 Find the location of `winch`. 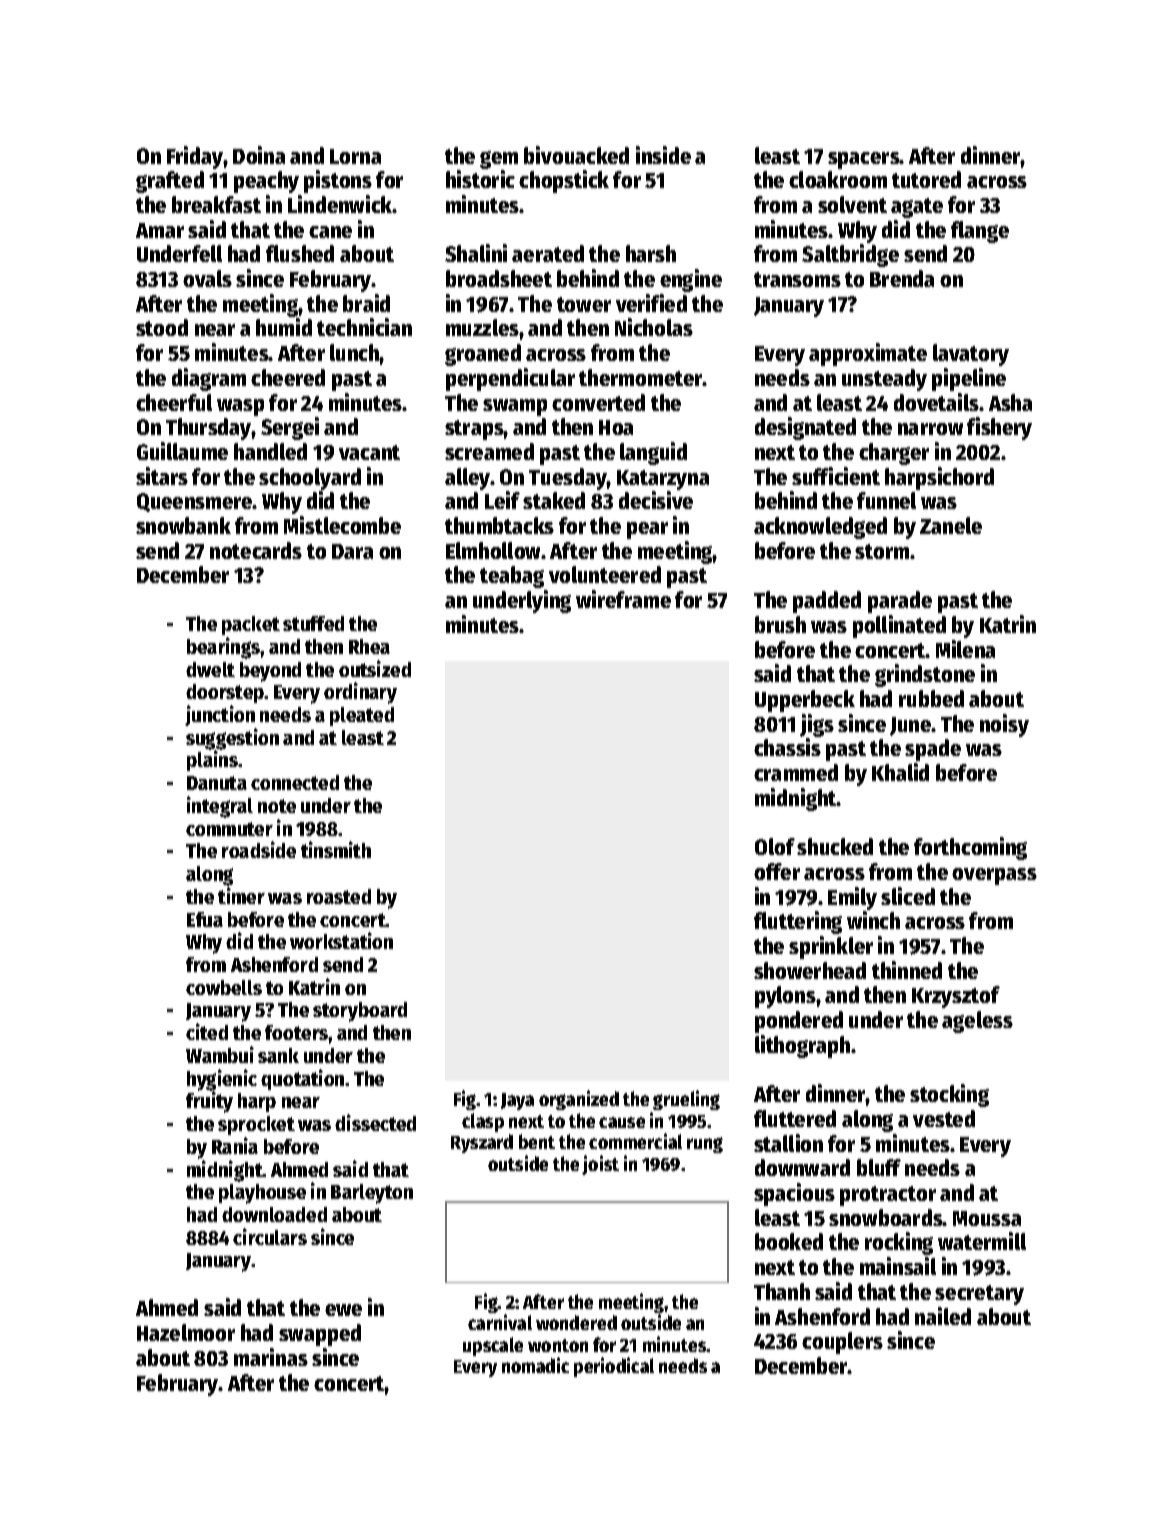

winch is located at coordinates (873, 920).
